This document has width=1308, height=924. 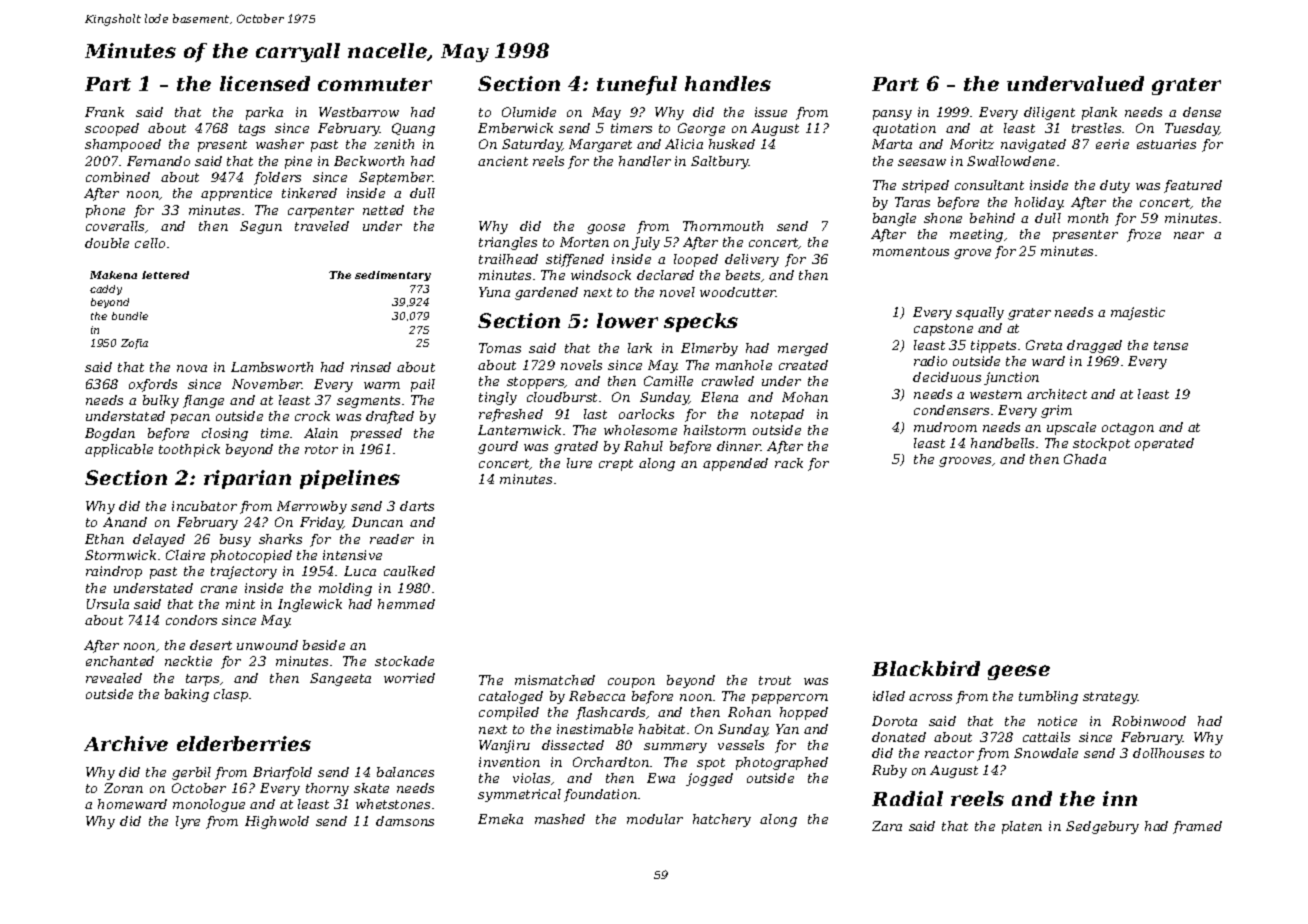 What do you see at coordinates (113, 275) in the document?
I see `Makena` at bounding box center [113, 275].
